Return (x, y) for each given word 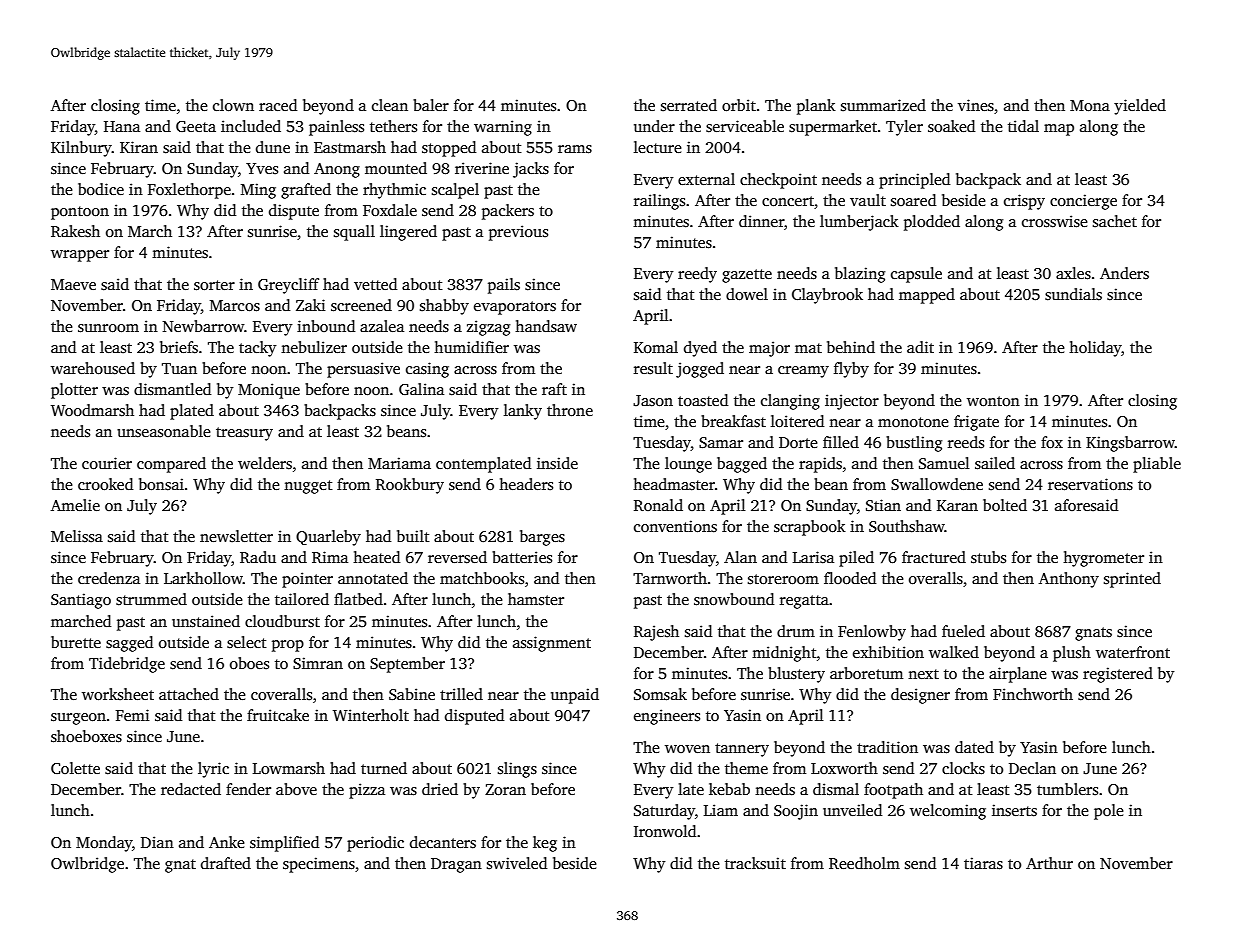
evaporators (515, 308)
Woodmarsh (92, 410)
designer (920, 696)
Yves (262, 168)
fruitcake (278, 715)
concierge (1083, 202)
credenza (109, 578)
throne (570, 410)
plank (816, 107)
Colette (75, 768)
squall (354, 233)
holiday (1095, 349)
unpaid (575, 696)
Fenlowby (872, 633)
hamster (536, 599)
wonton (993, 401)
